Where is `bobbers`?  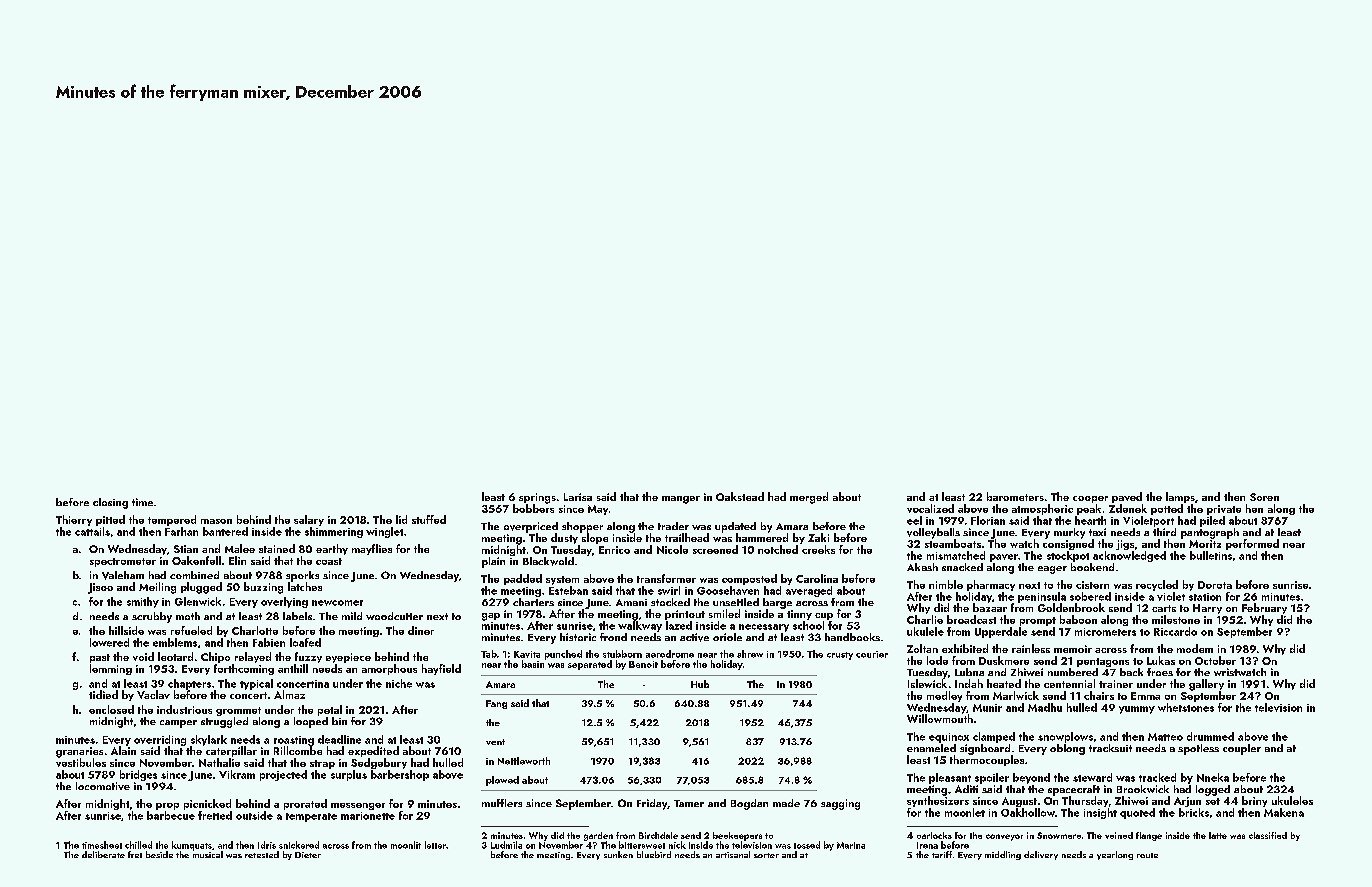 bobbers is located at coordinates (533, 508).
